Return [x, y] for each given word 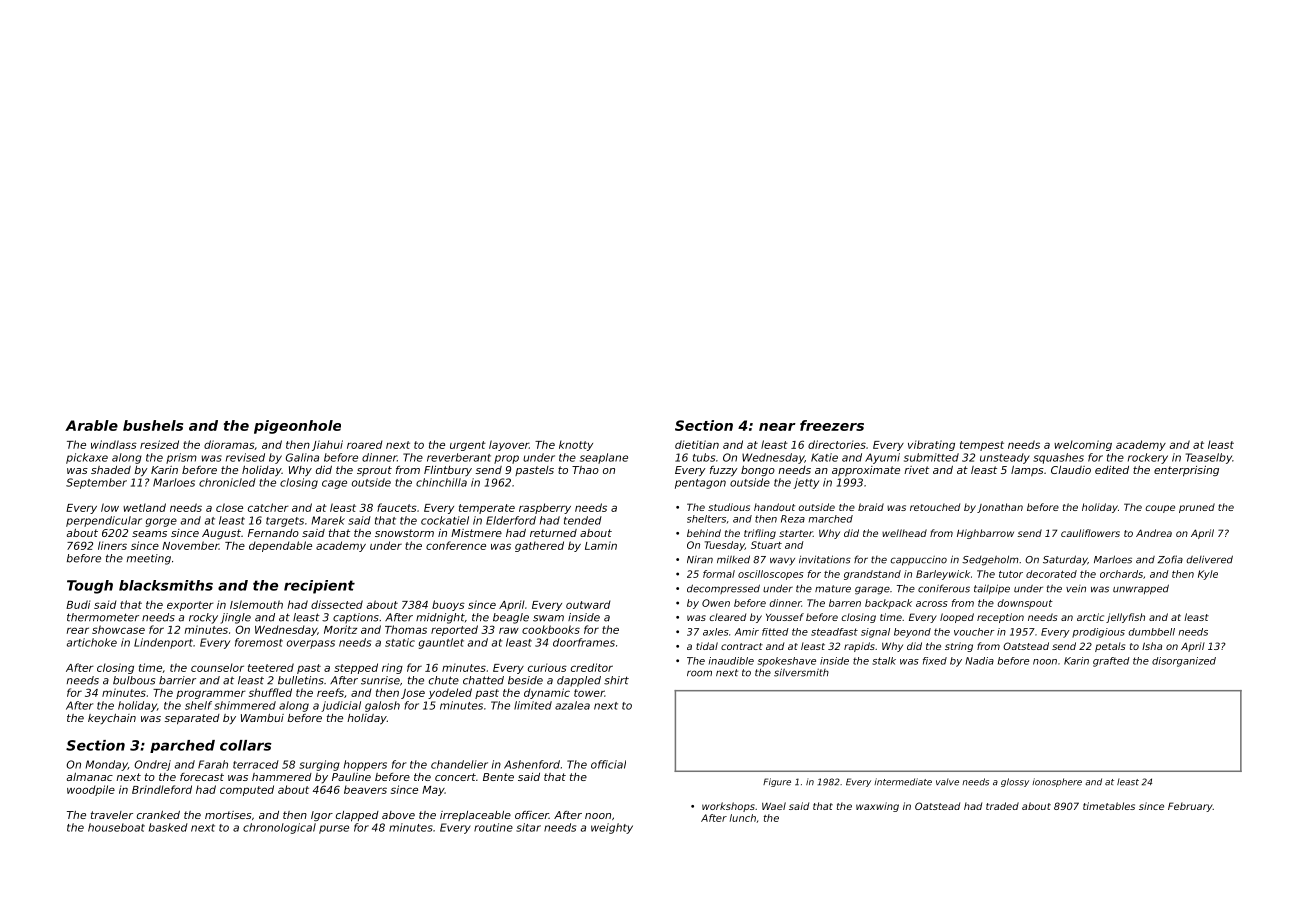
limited [533, 705]
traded [1002, 806]
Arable [91, 425]
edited [1112, 470]
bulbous [134, 680]
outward [588, 604]
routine [493, 827]
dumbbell [1151, 632]
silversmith [801, 672]
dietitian [697, 444]
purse [334, 829]
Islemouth [256, 604]
